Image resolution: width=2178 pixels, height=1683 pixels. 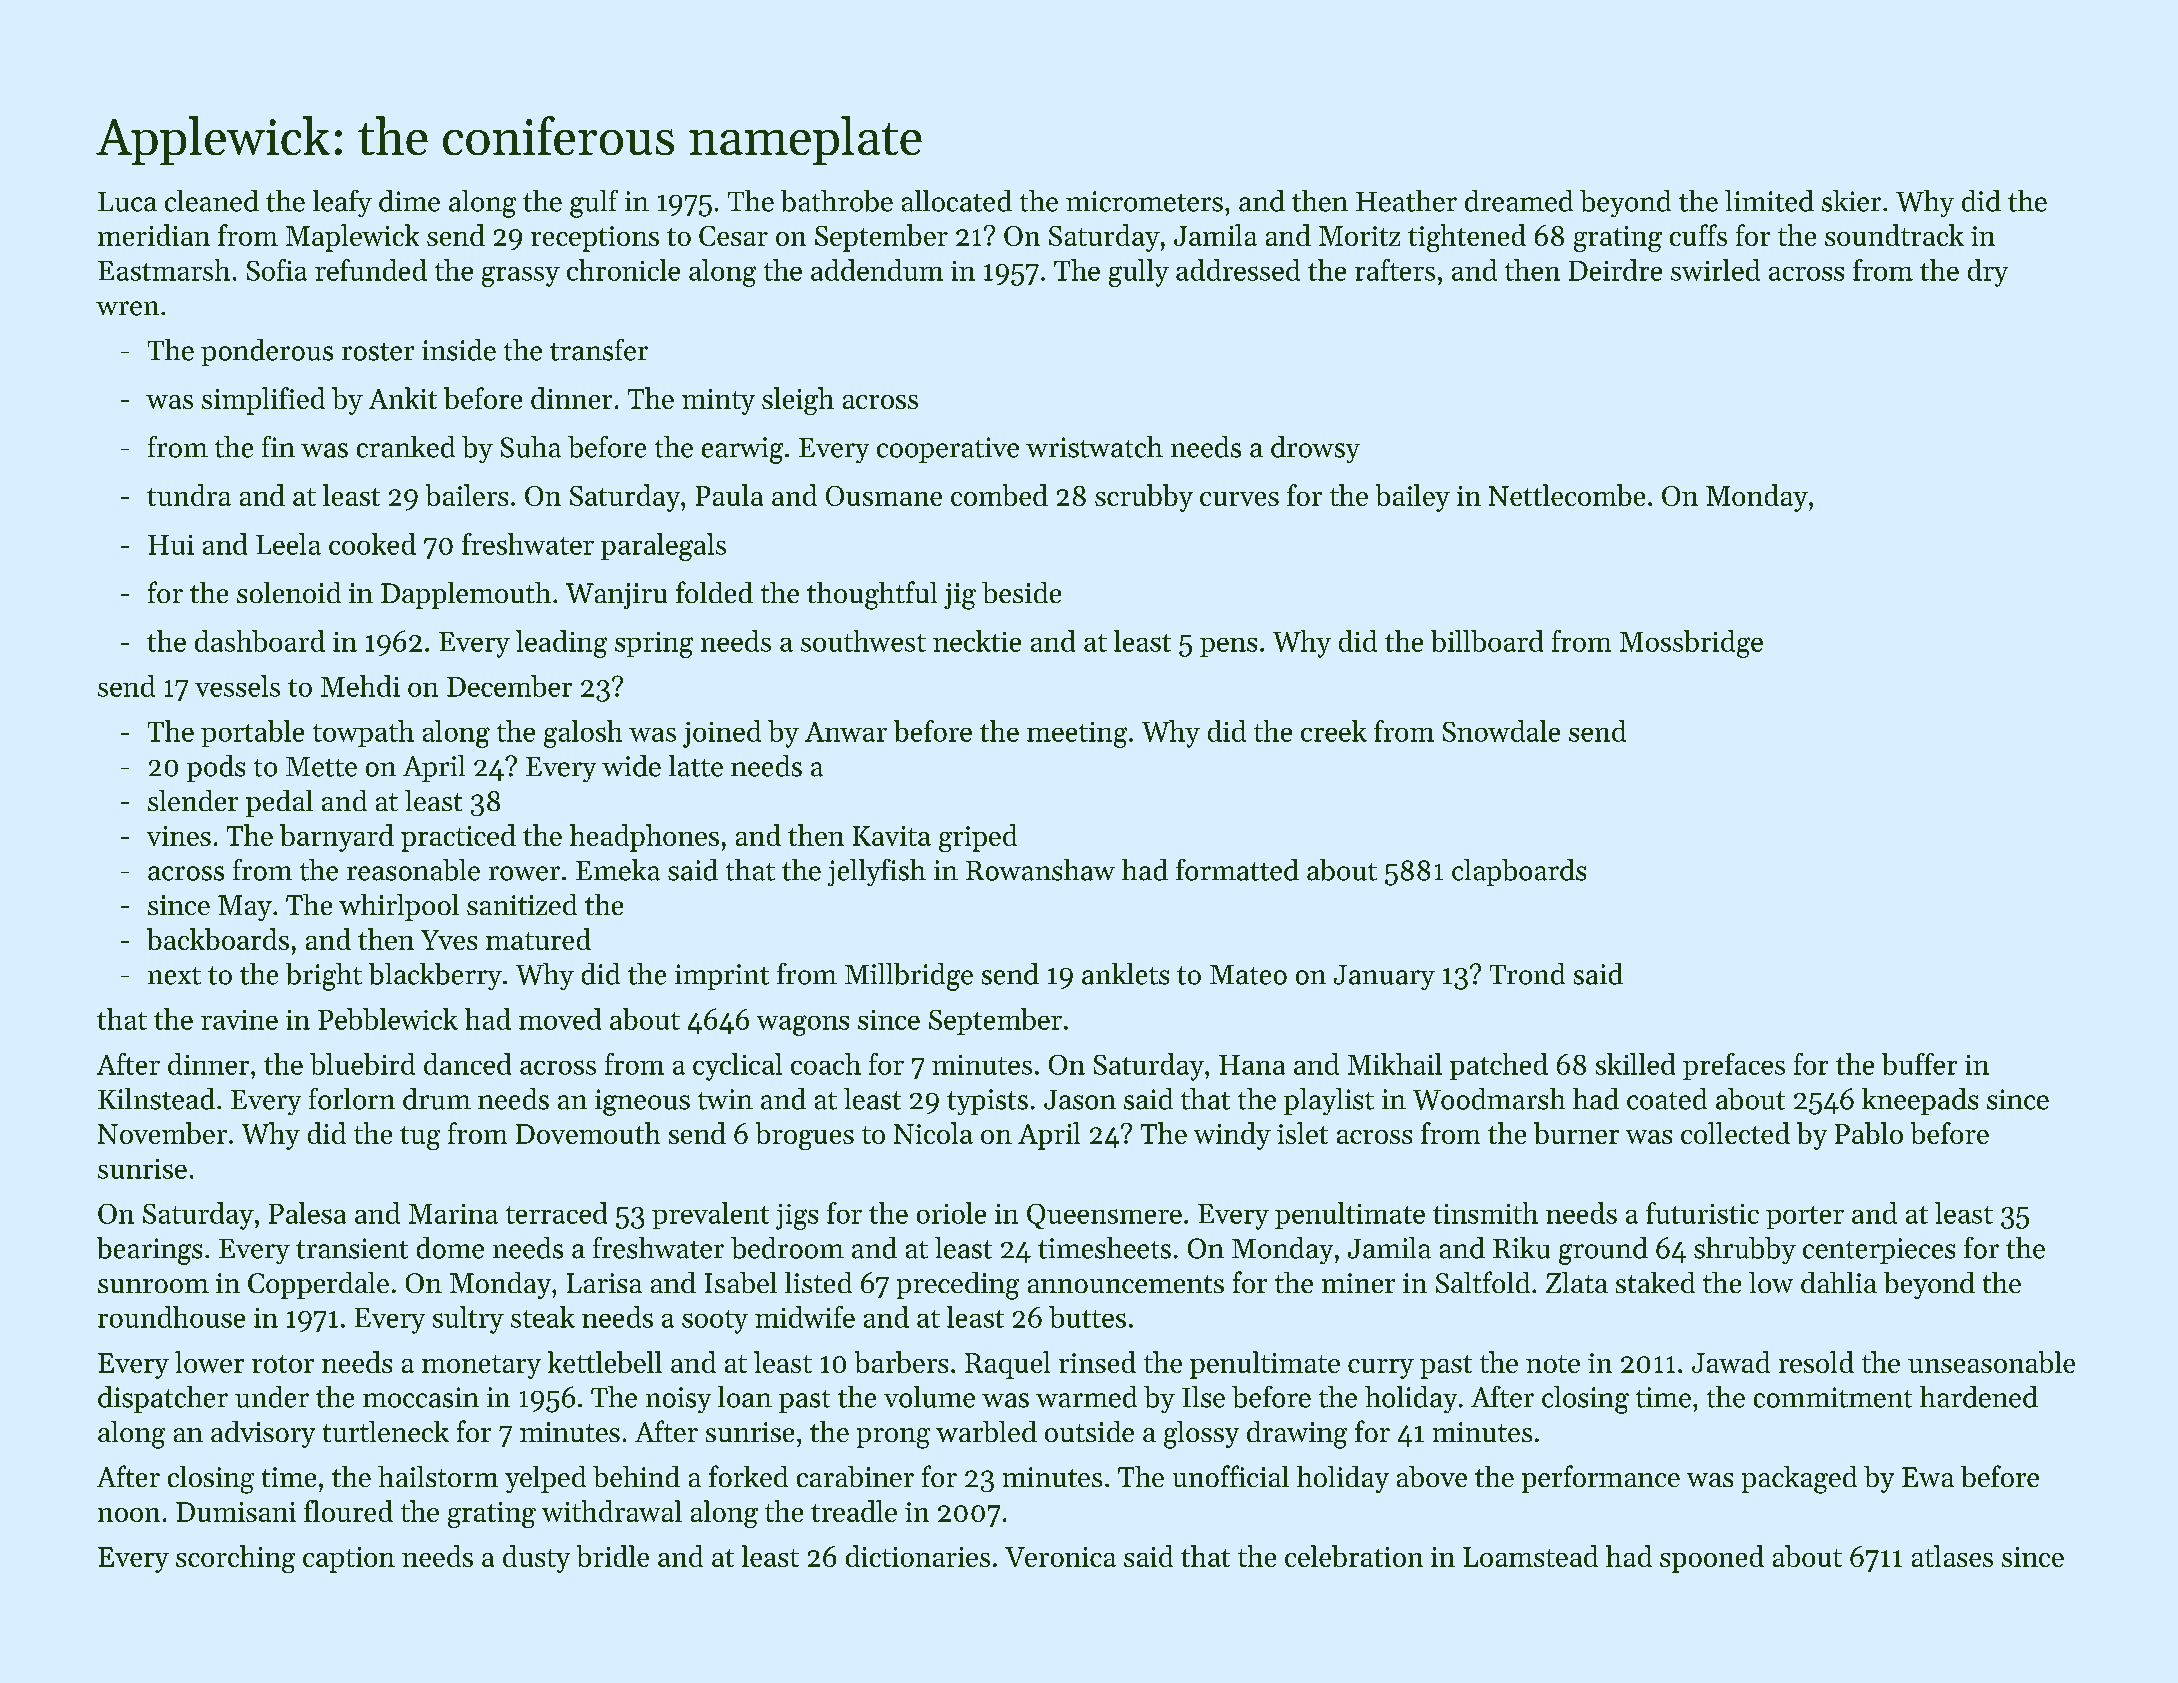 What do you see at coordinates (1769, 201) in the screenshot?
I see `limited` at bounding box center [1769, 201].
